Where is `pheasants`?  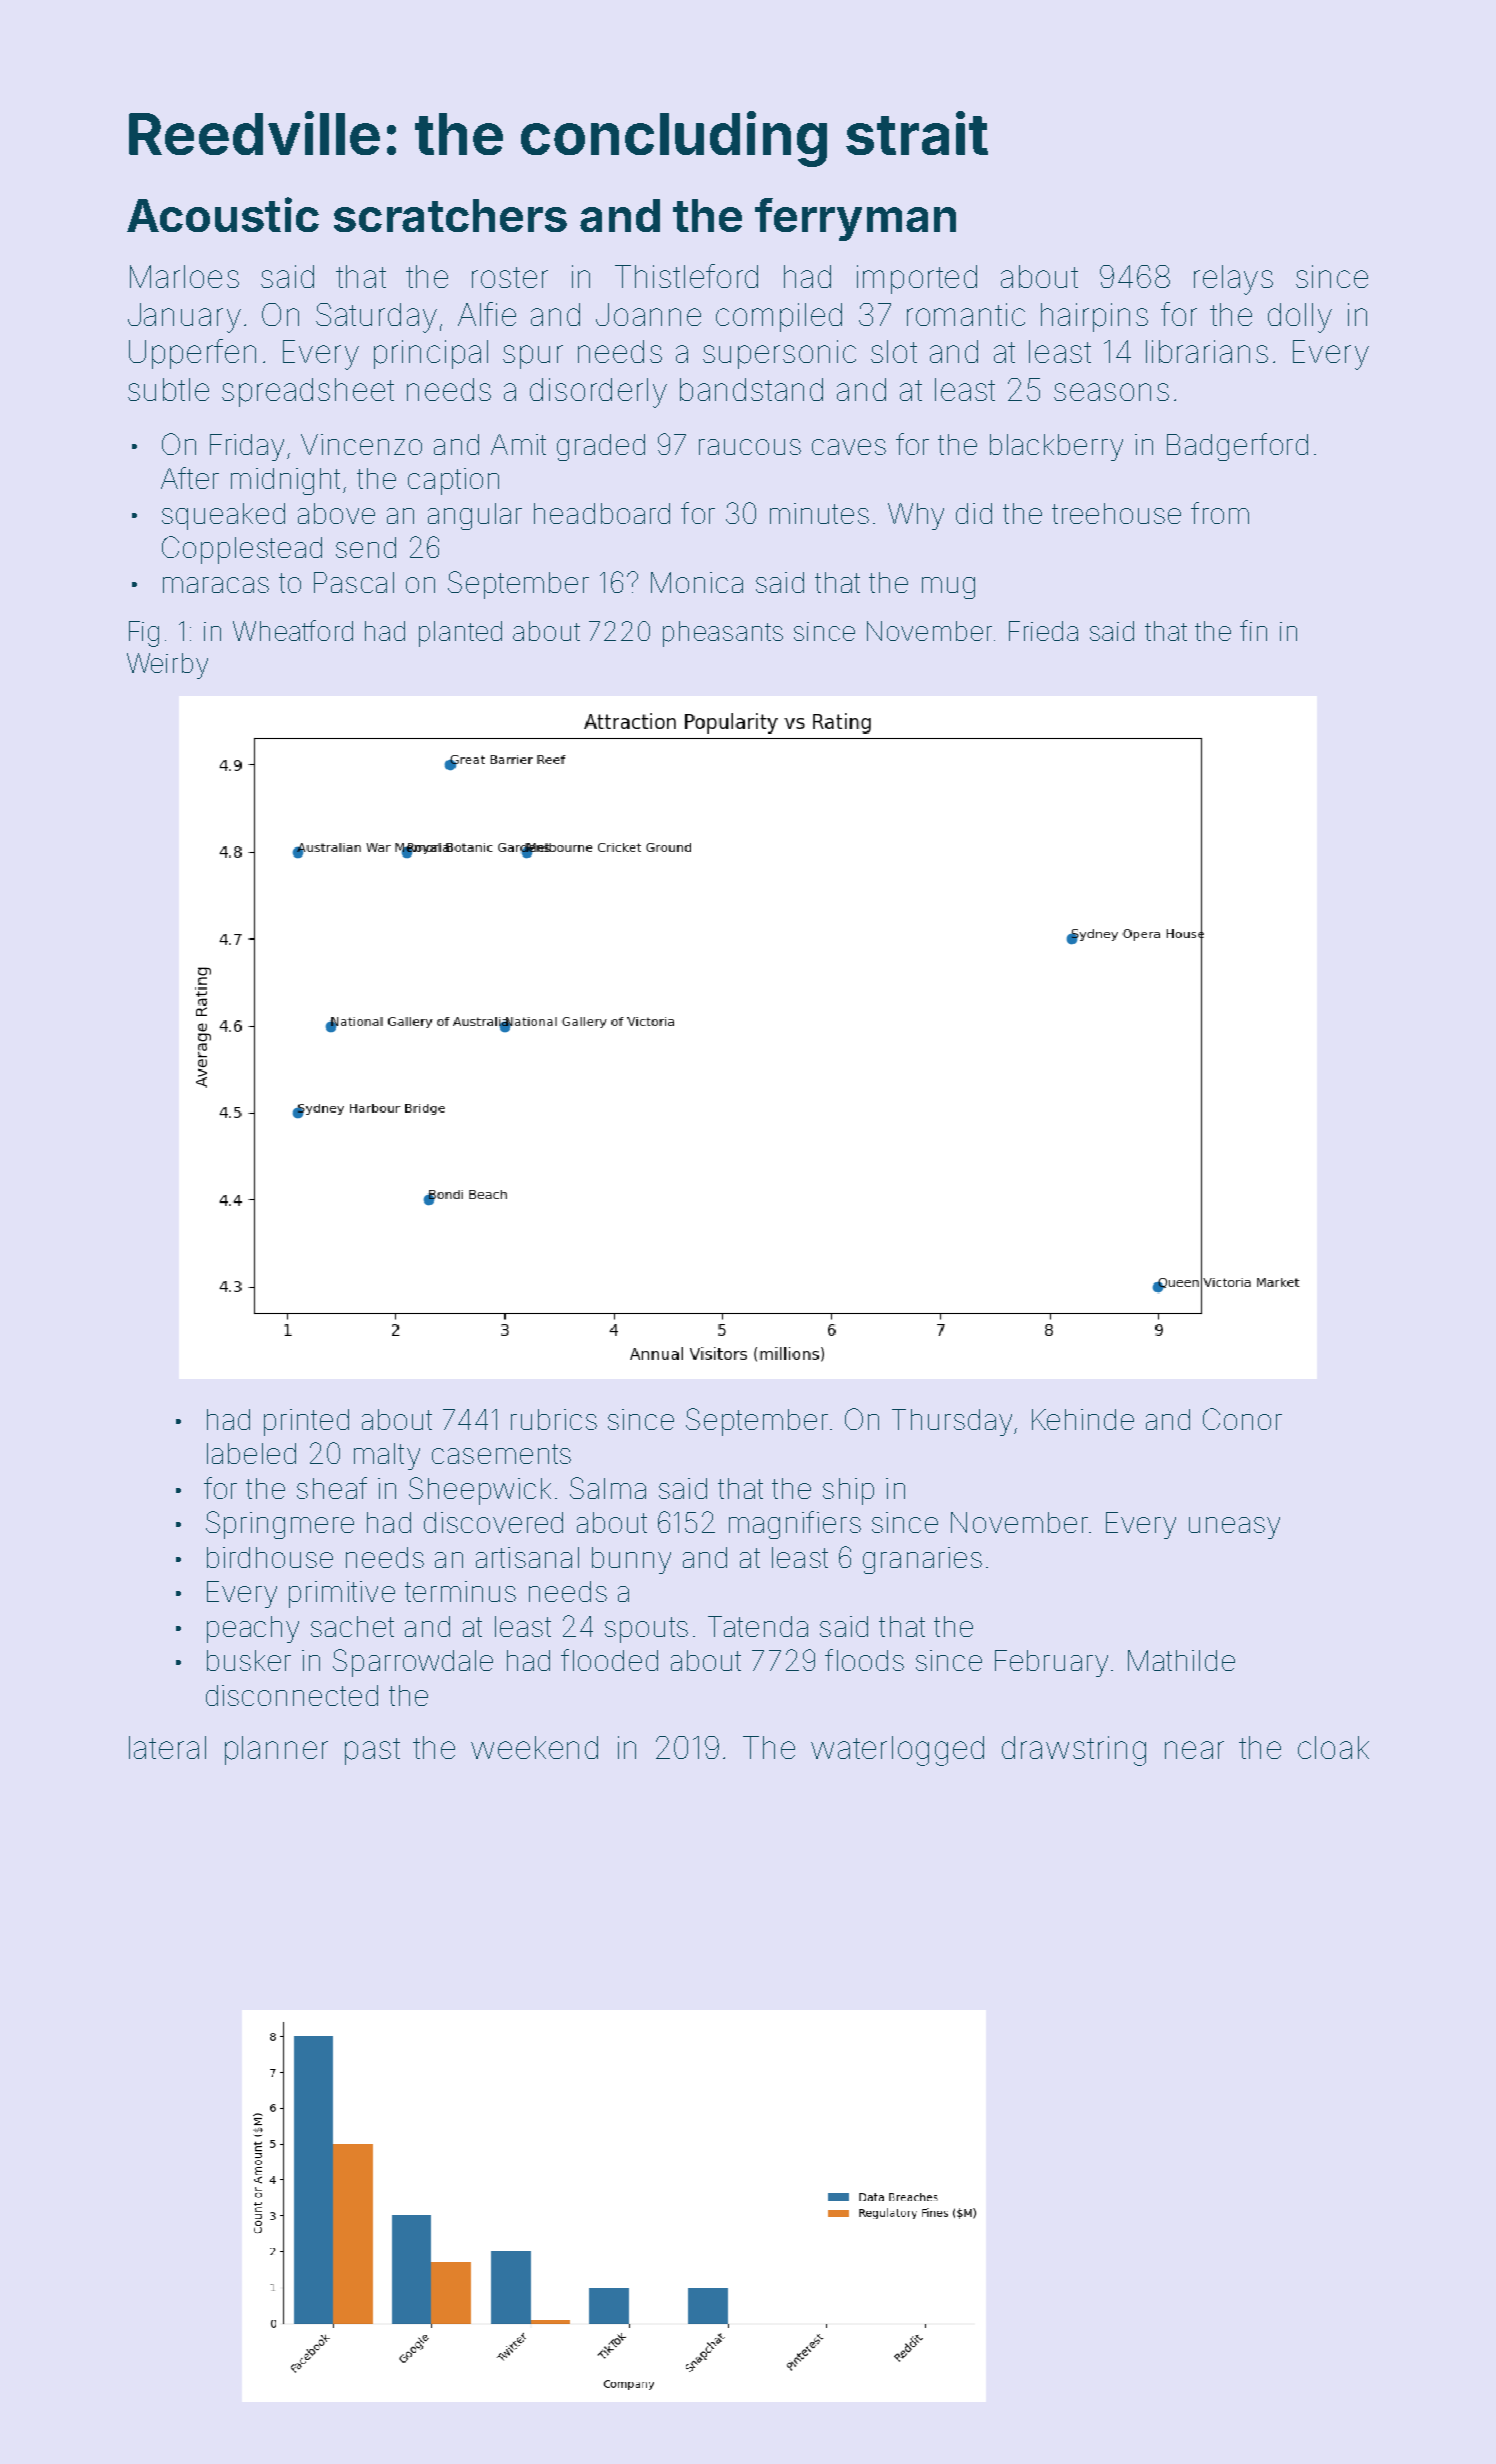
pheasants is located at coordinates (723, 634).
